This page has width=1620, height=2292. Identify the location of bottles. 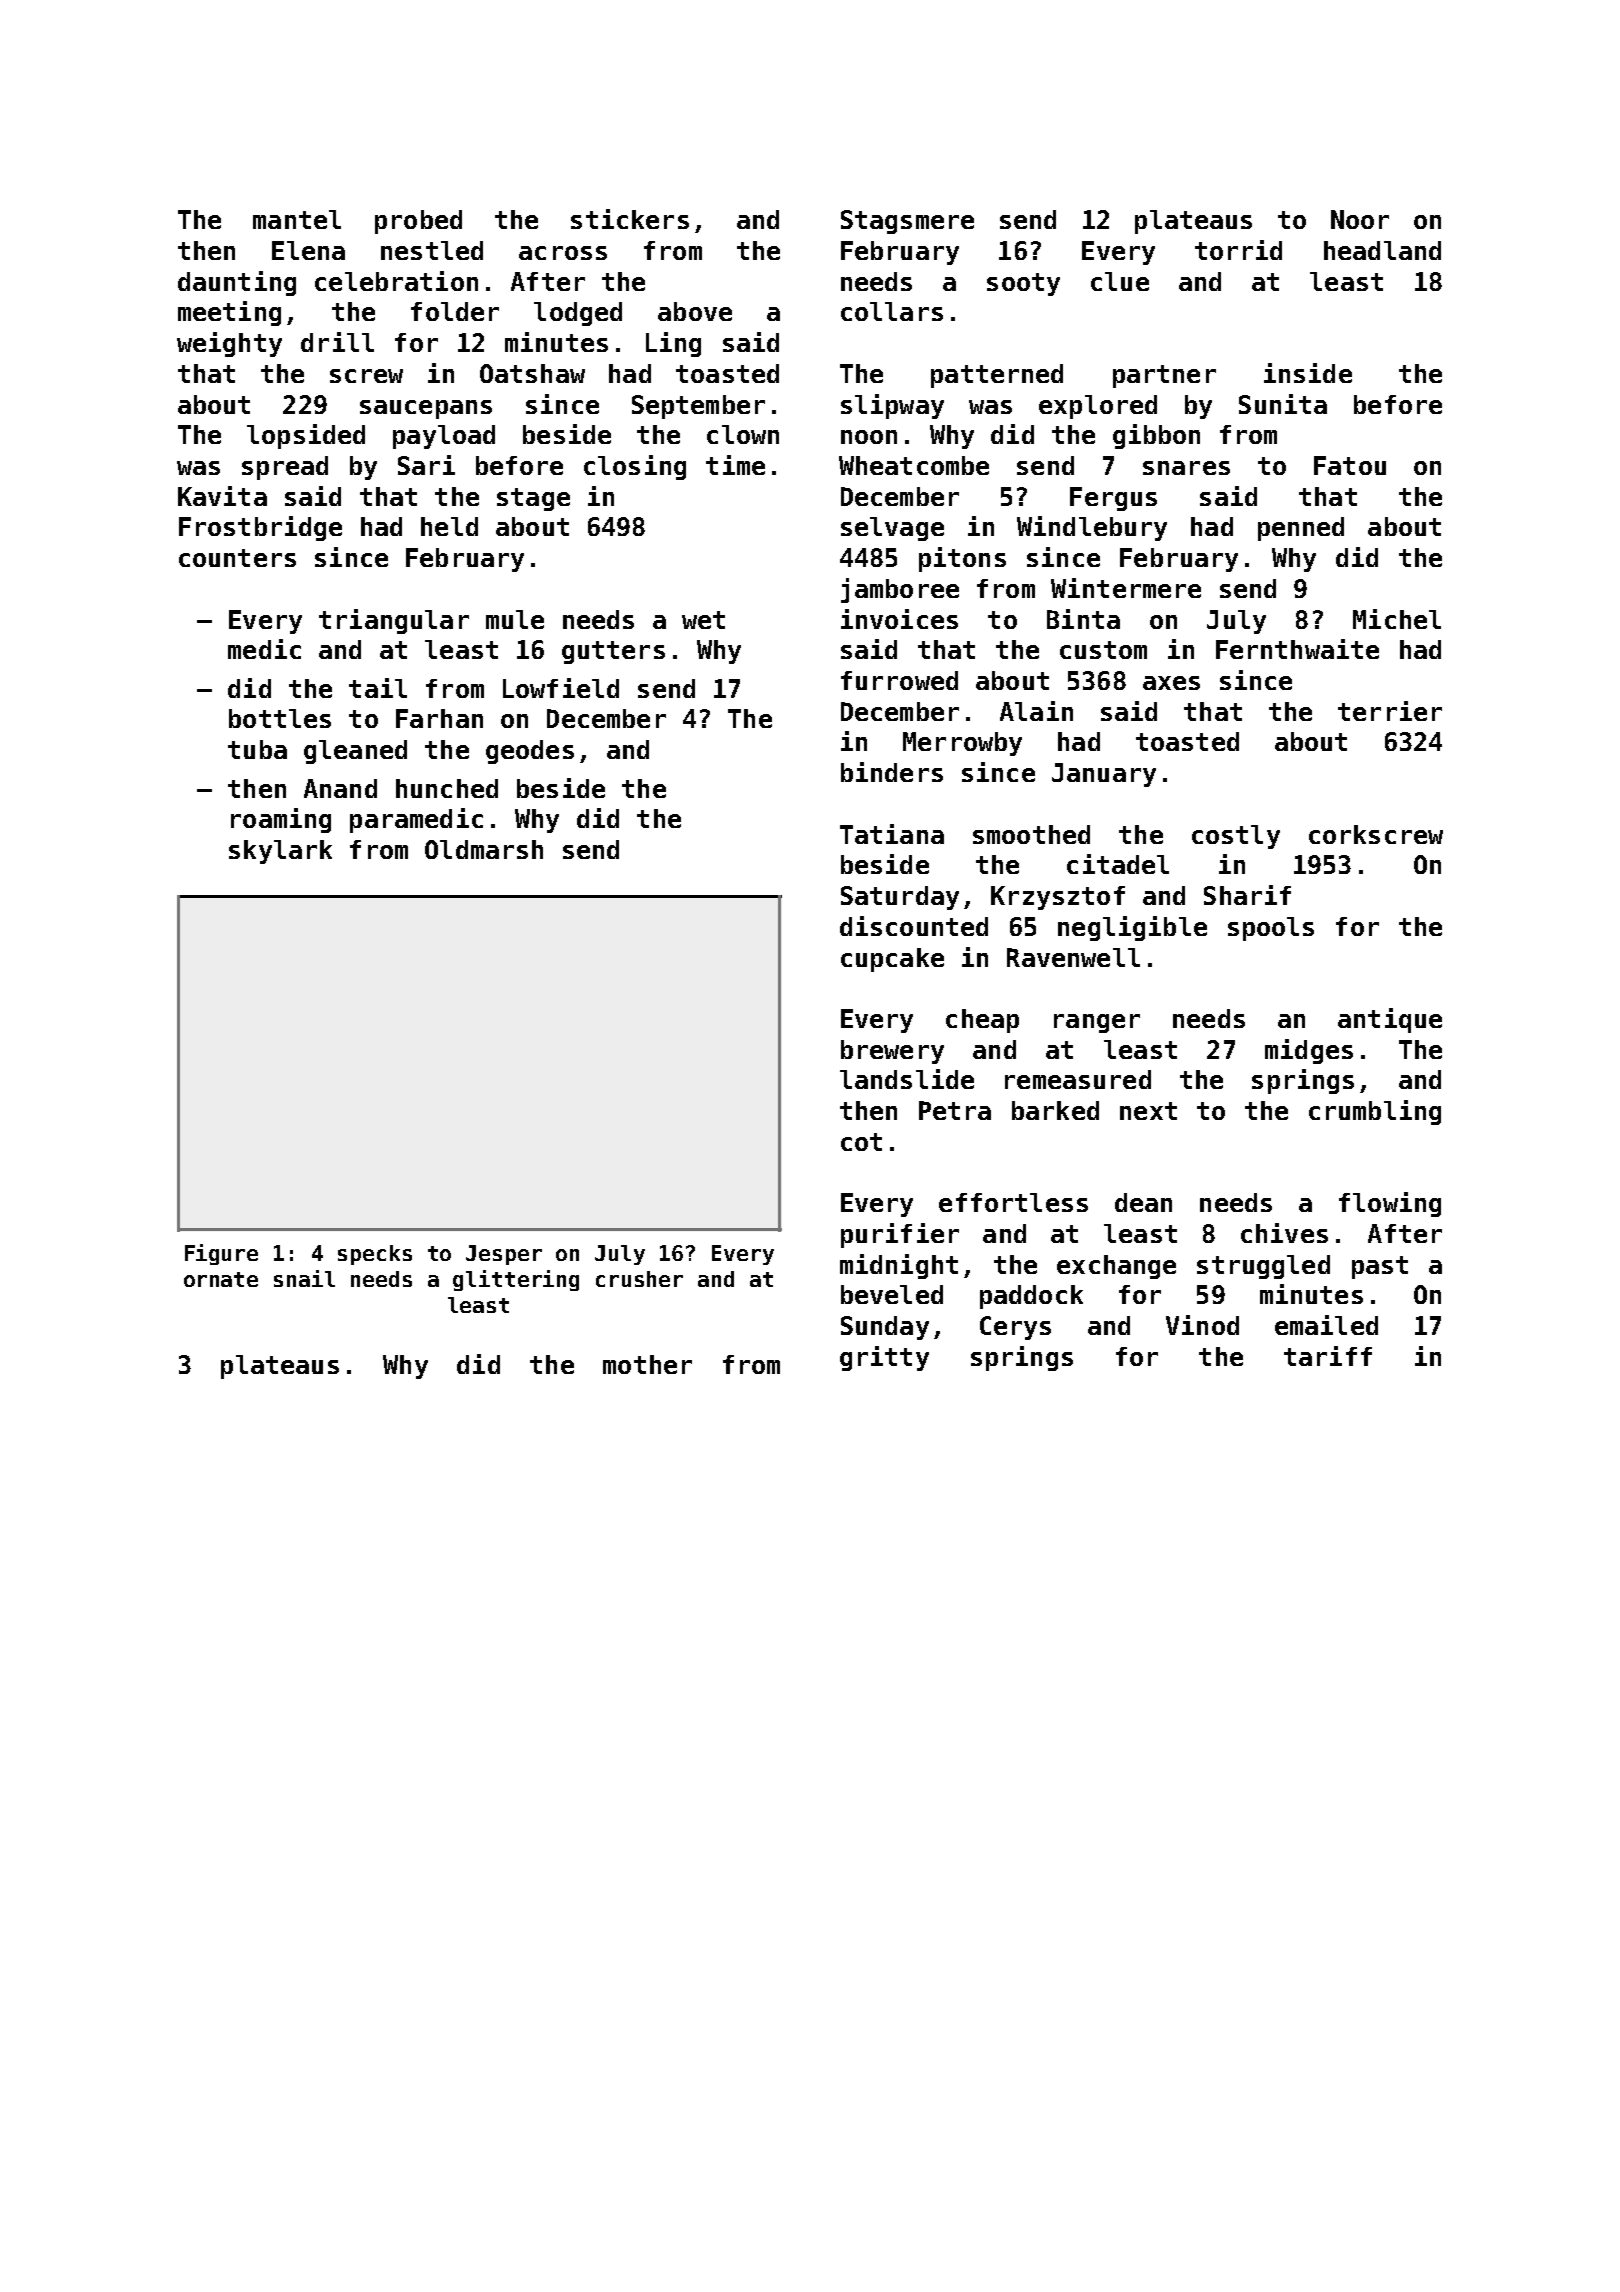
(280, 718).
